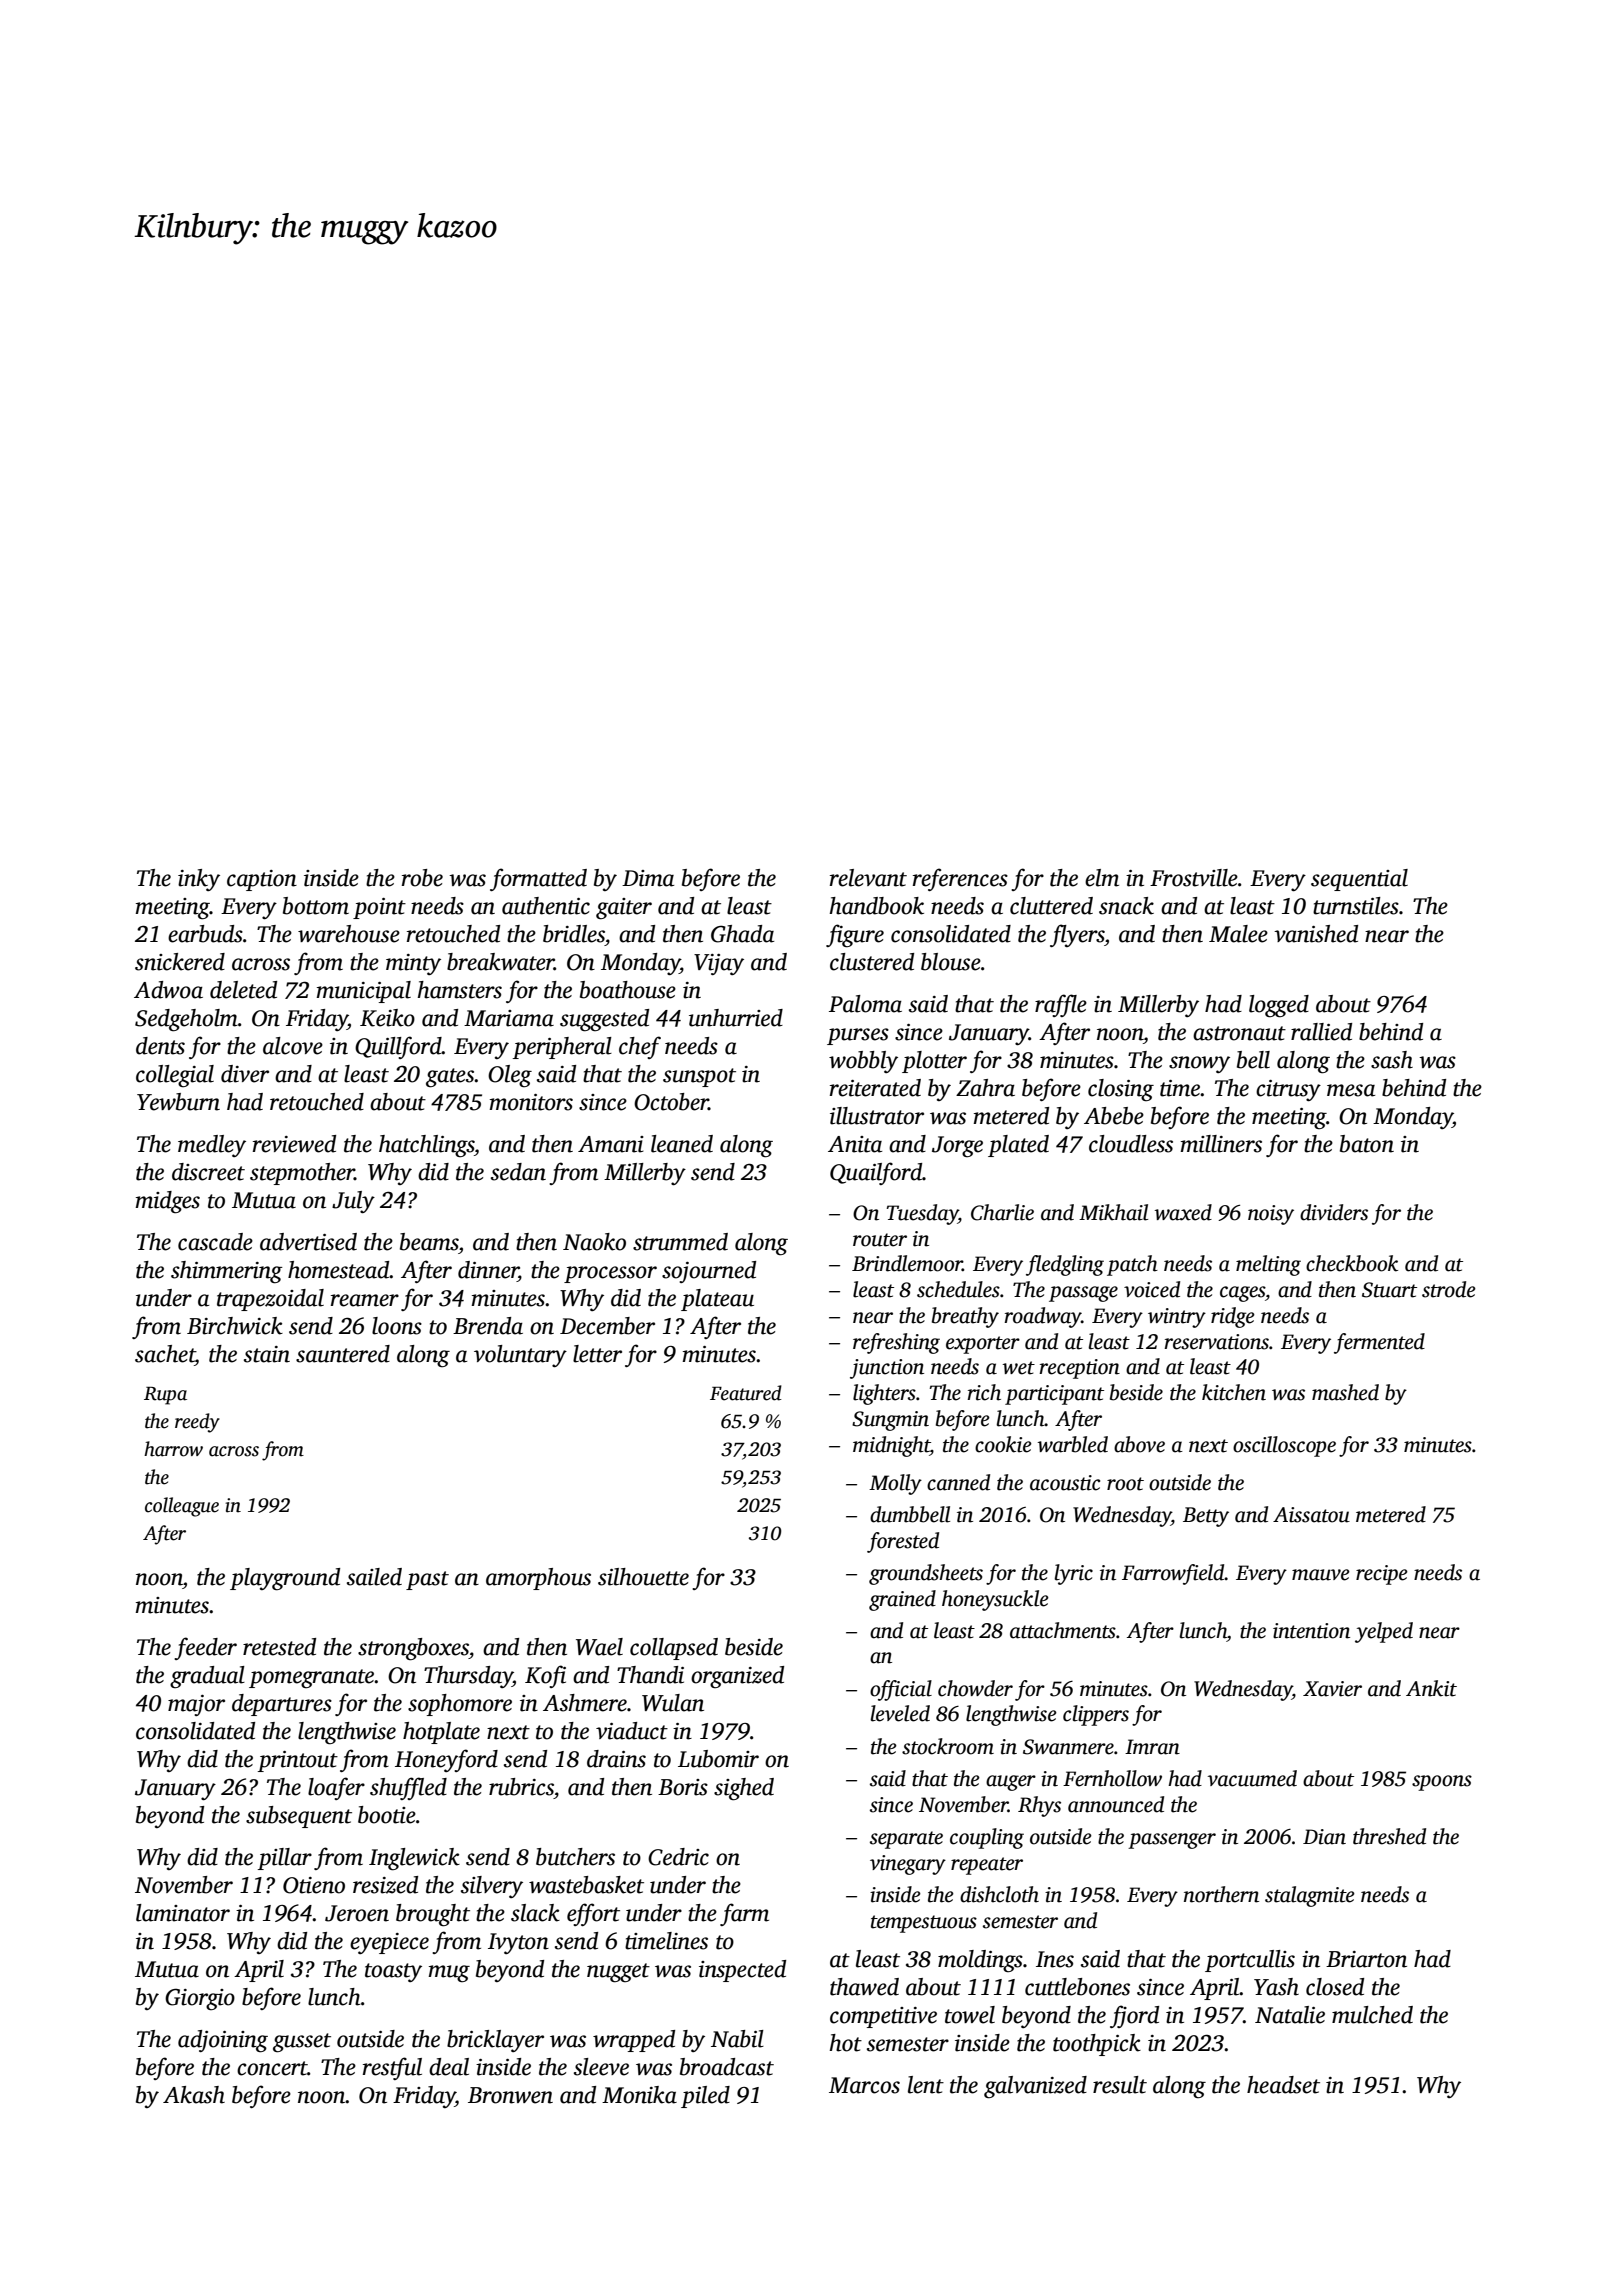 This screenshot has width=1620, height=2292. Describe the element at coordinates (422, 878) in the screenshot. I see `robe` at that location.
